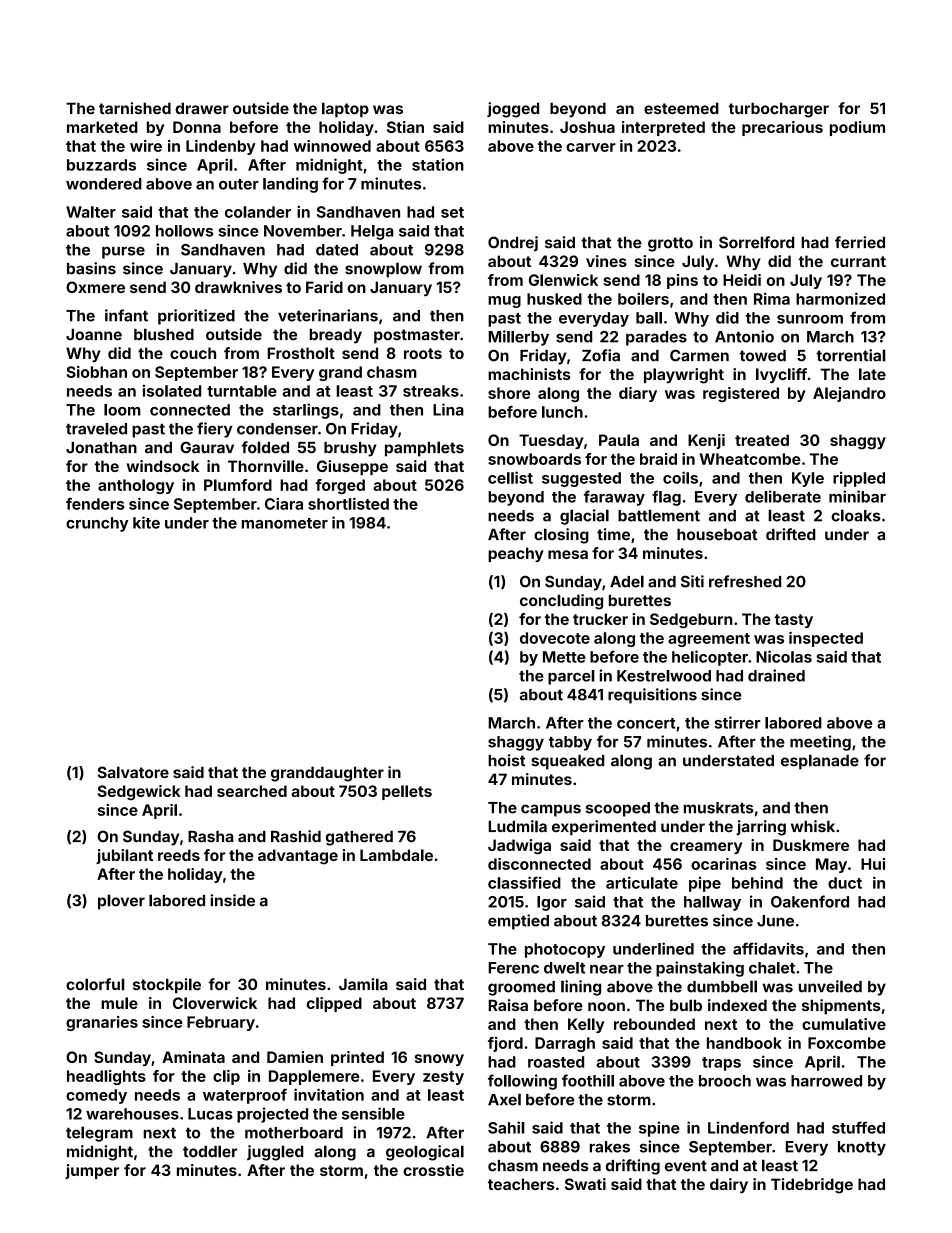 This image has width=952, height=1233. Describe the element at coordinates (210, 1151) in the image. I see `toddler` at that location.
